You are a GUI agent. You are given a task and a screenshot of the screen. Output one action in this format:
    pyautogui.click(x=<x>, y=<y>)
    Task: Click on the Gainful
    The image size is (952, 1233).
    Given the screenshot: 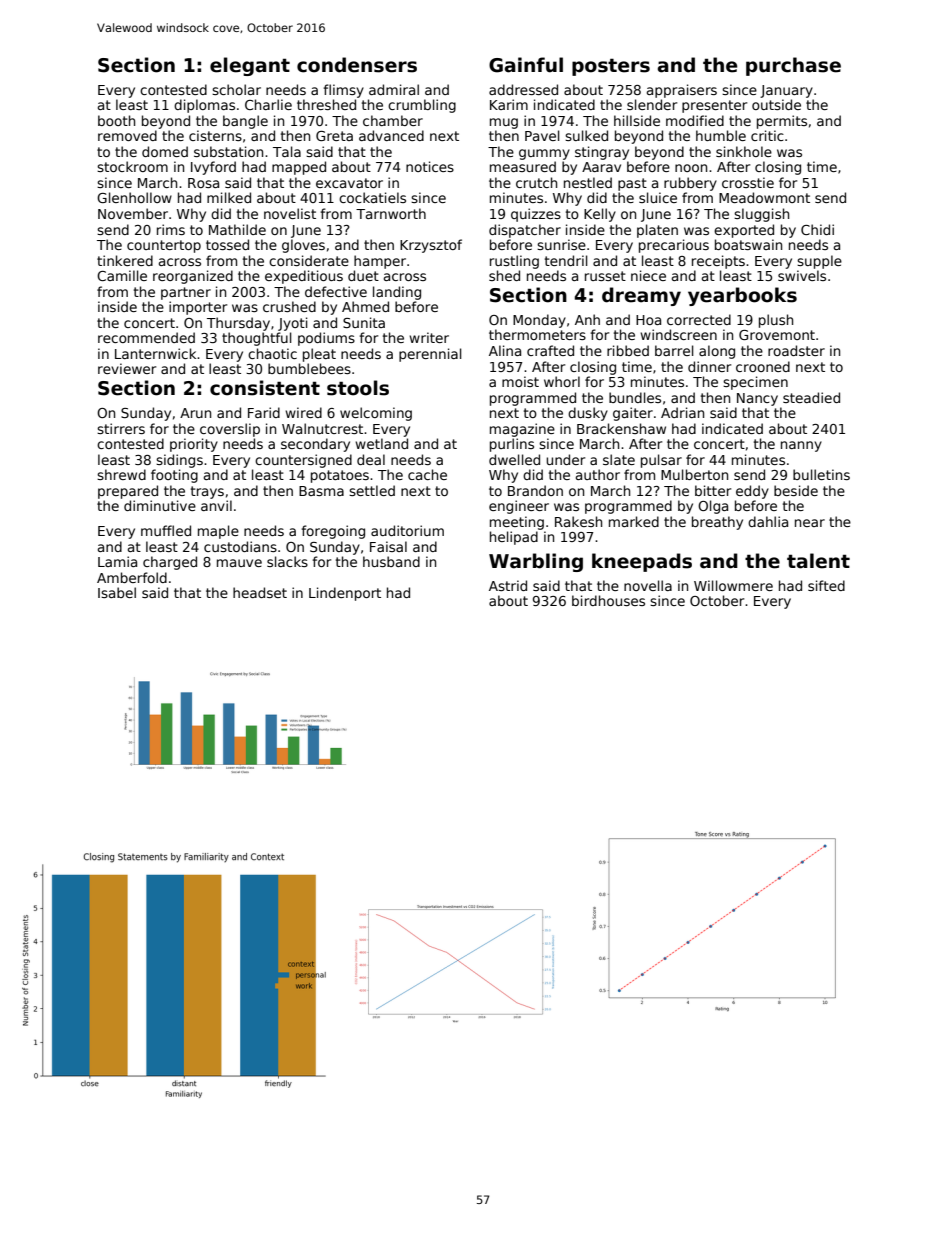 What is the action you would take?
    pyautogui.click(x=526, y=65)
